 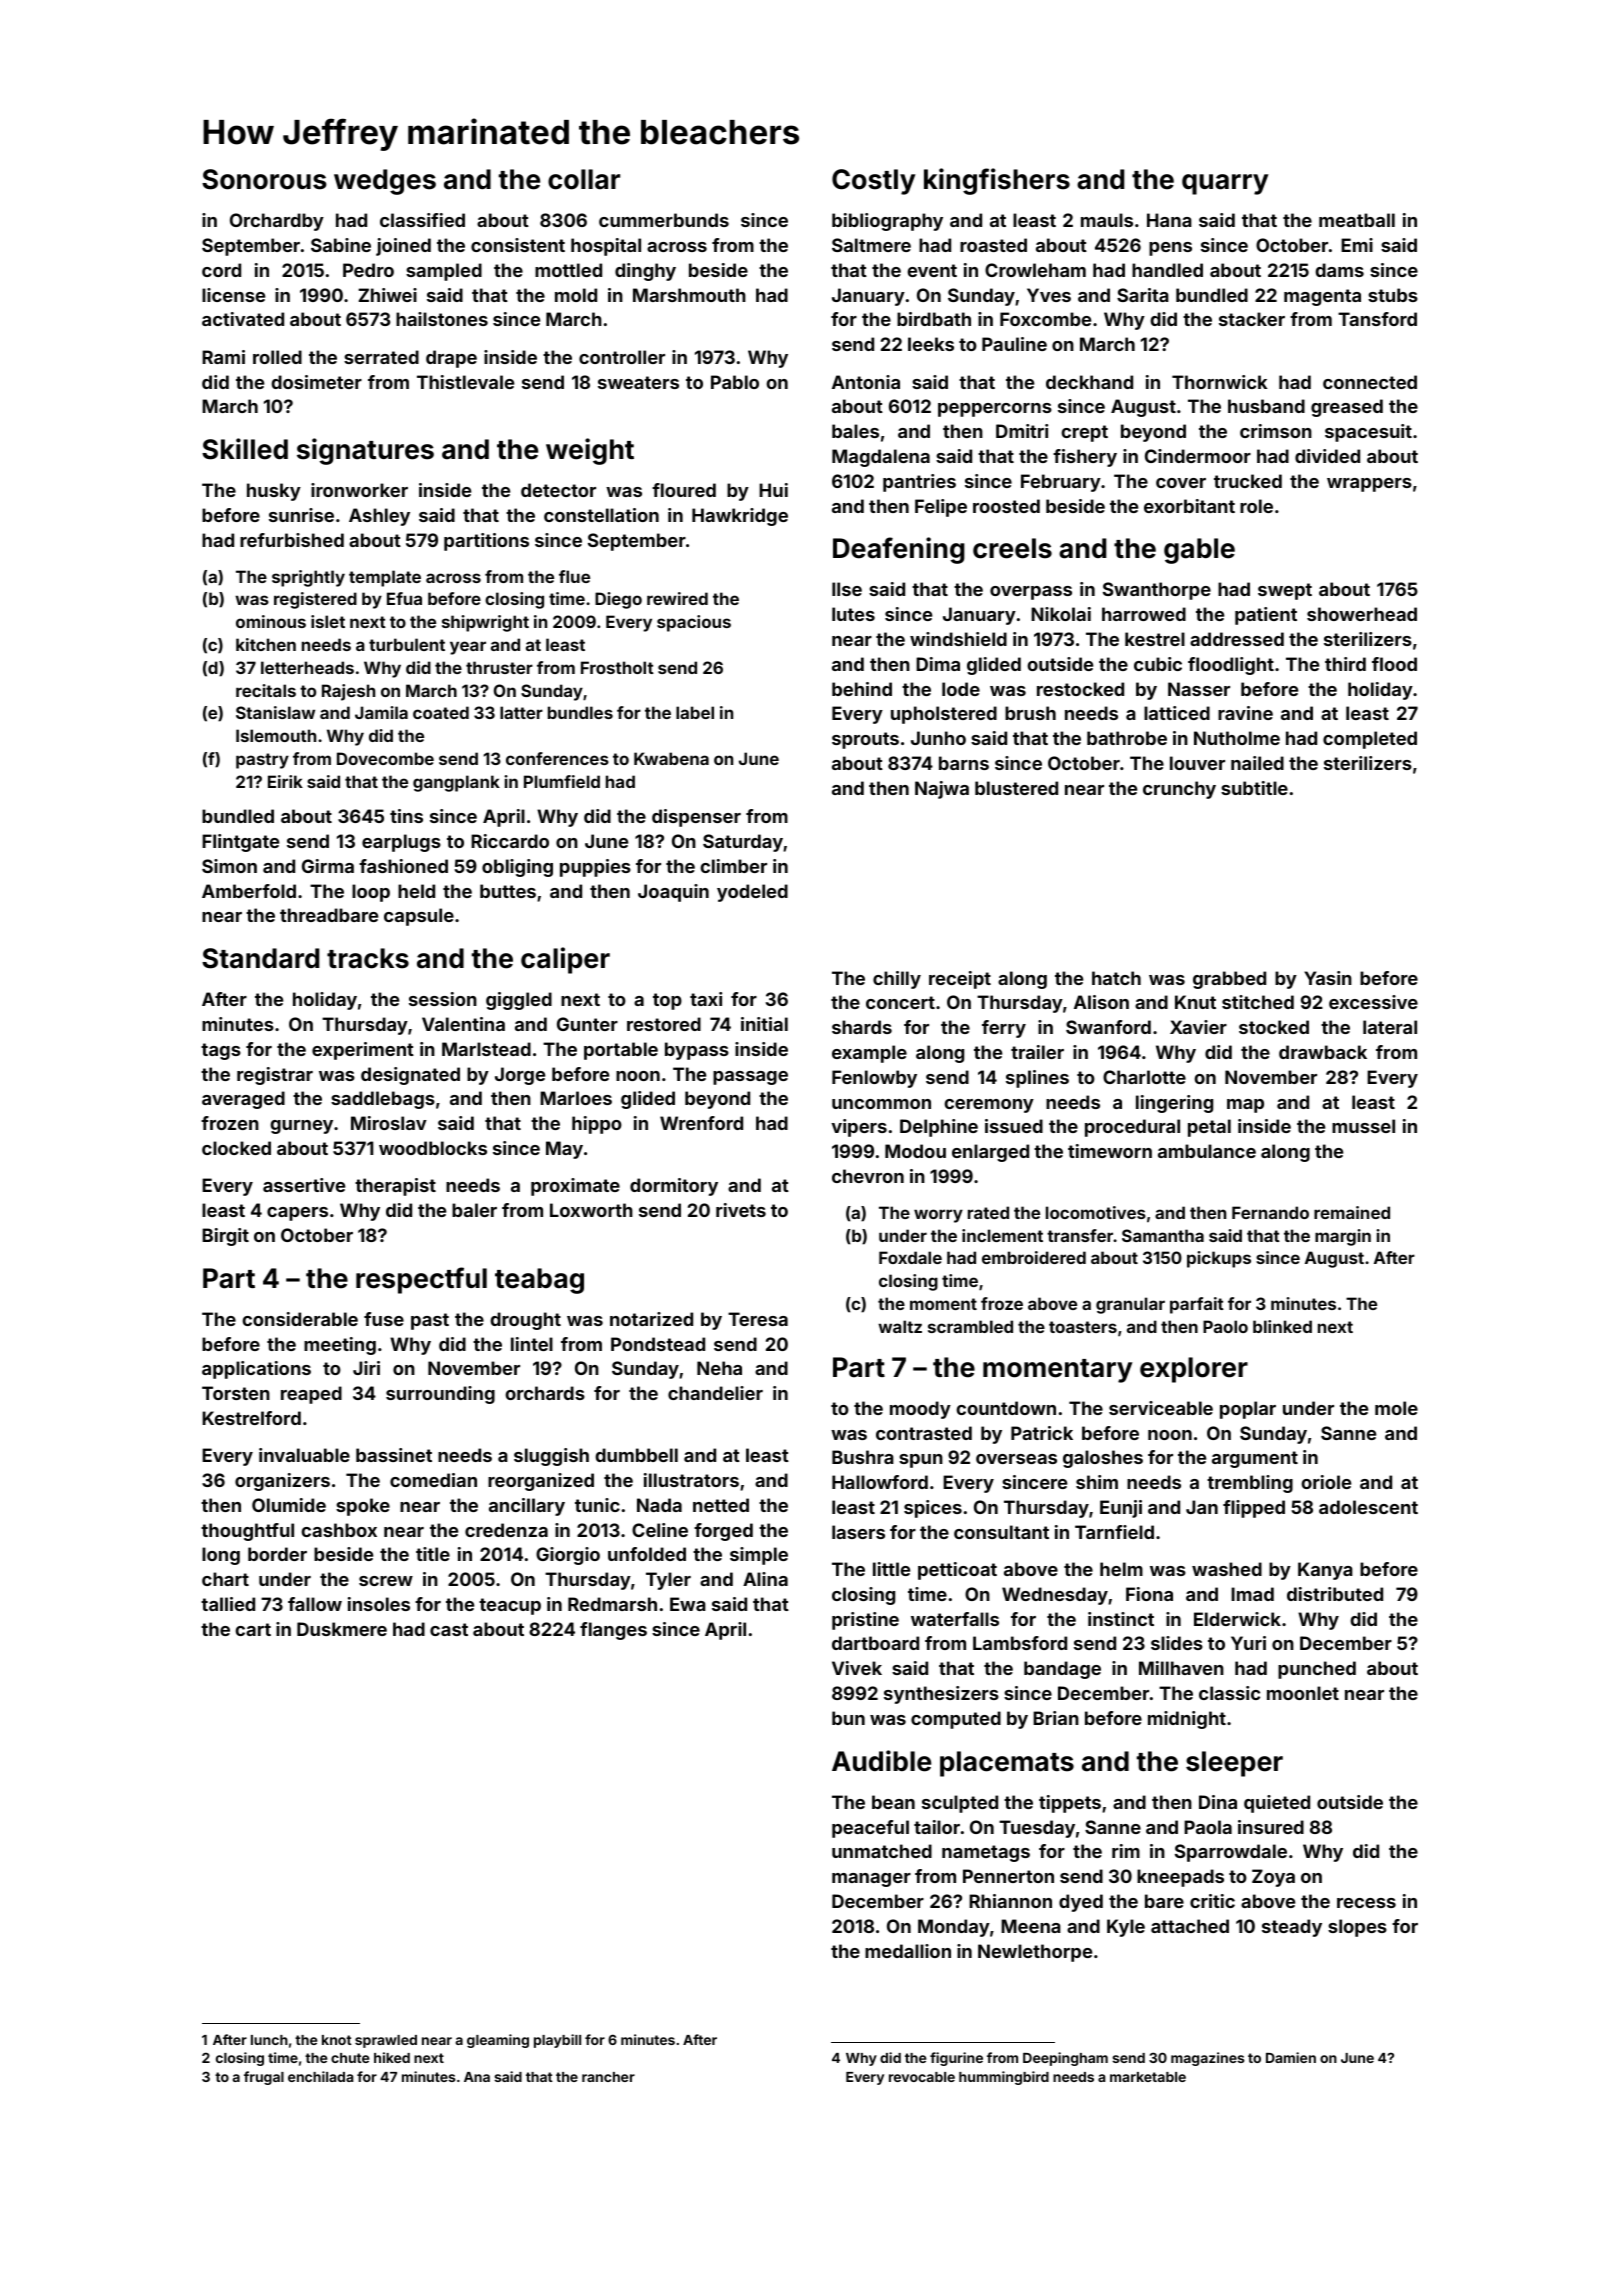 I want to click on helm, so click(x=1121, y=1569).
